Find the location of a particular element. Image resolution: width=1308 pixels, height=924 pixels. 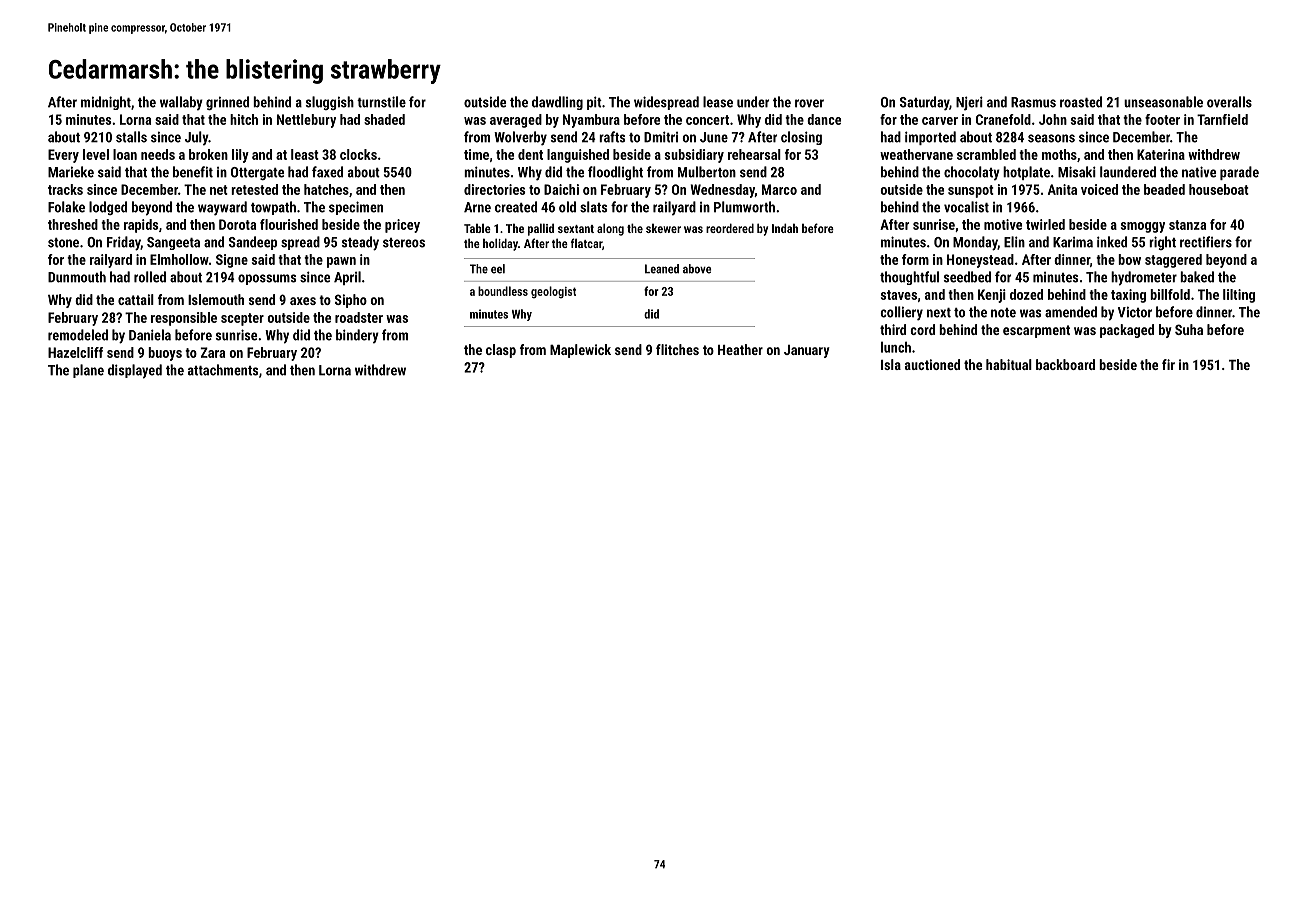

colliery is located at coordinates (901, 313).
